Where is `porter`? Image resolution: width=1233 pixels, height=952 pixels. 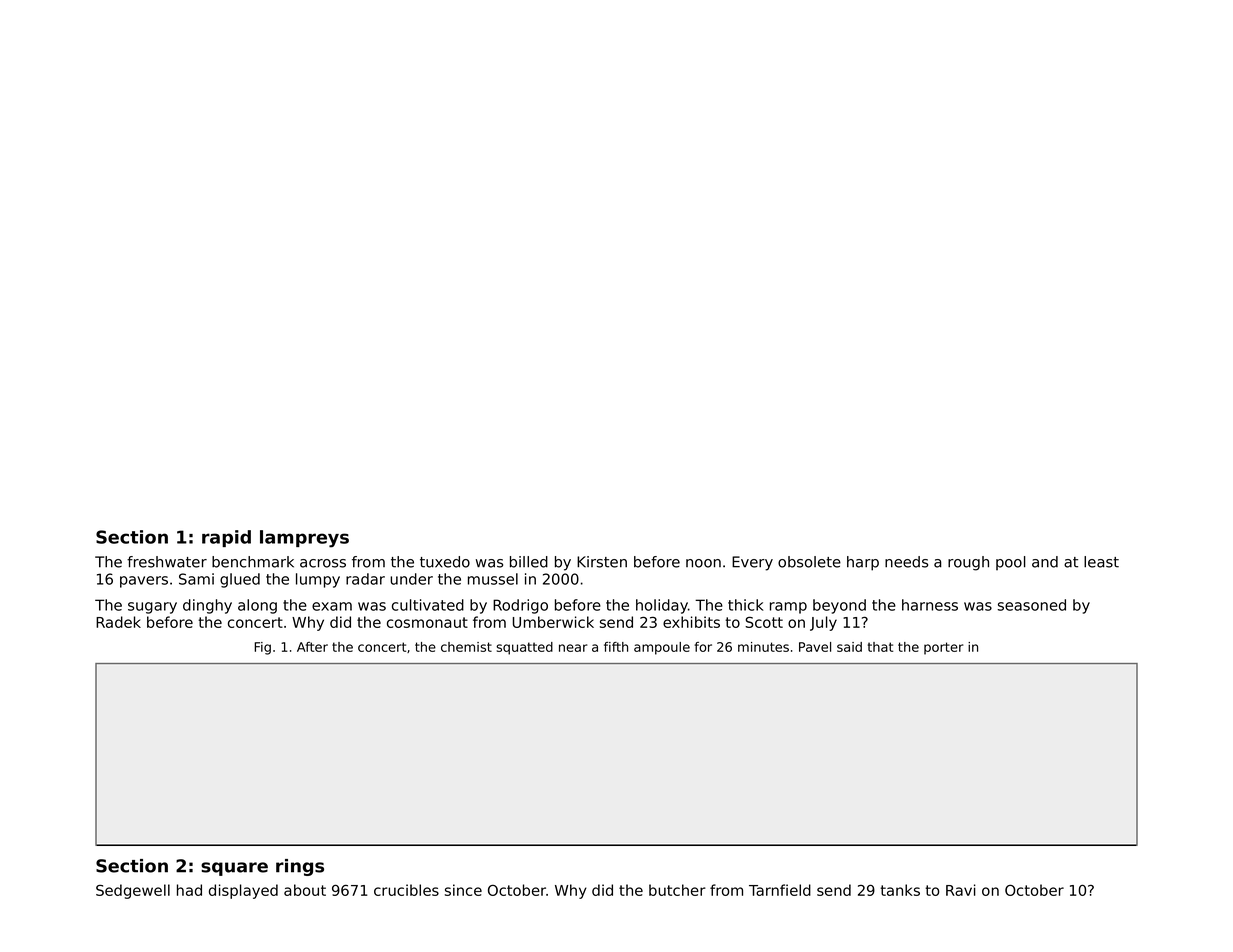 porter is located at coordinates (944, 648).
